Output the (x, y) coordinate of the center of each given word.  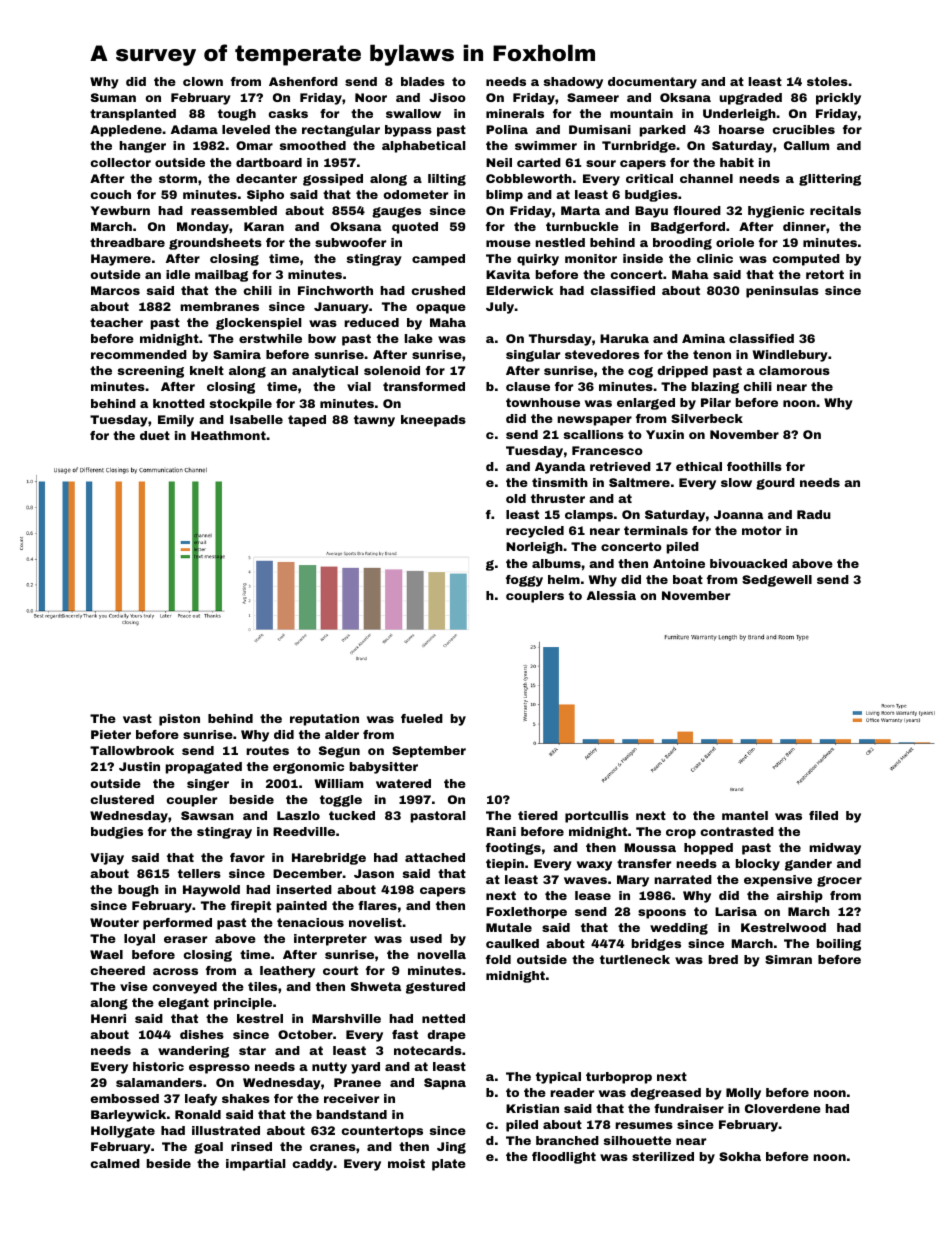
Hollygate (123, 1132)
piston (179, 720)
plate (449, 1165)
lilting (447, 180)
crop (681, 834)
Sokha (740, 1156)
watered (403, 783)
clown (203, 81)
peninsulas (782, 292)
